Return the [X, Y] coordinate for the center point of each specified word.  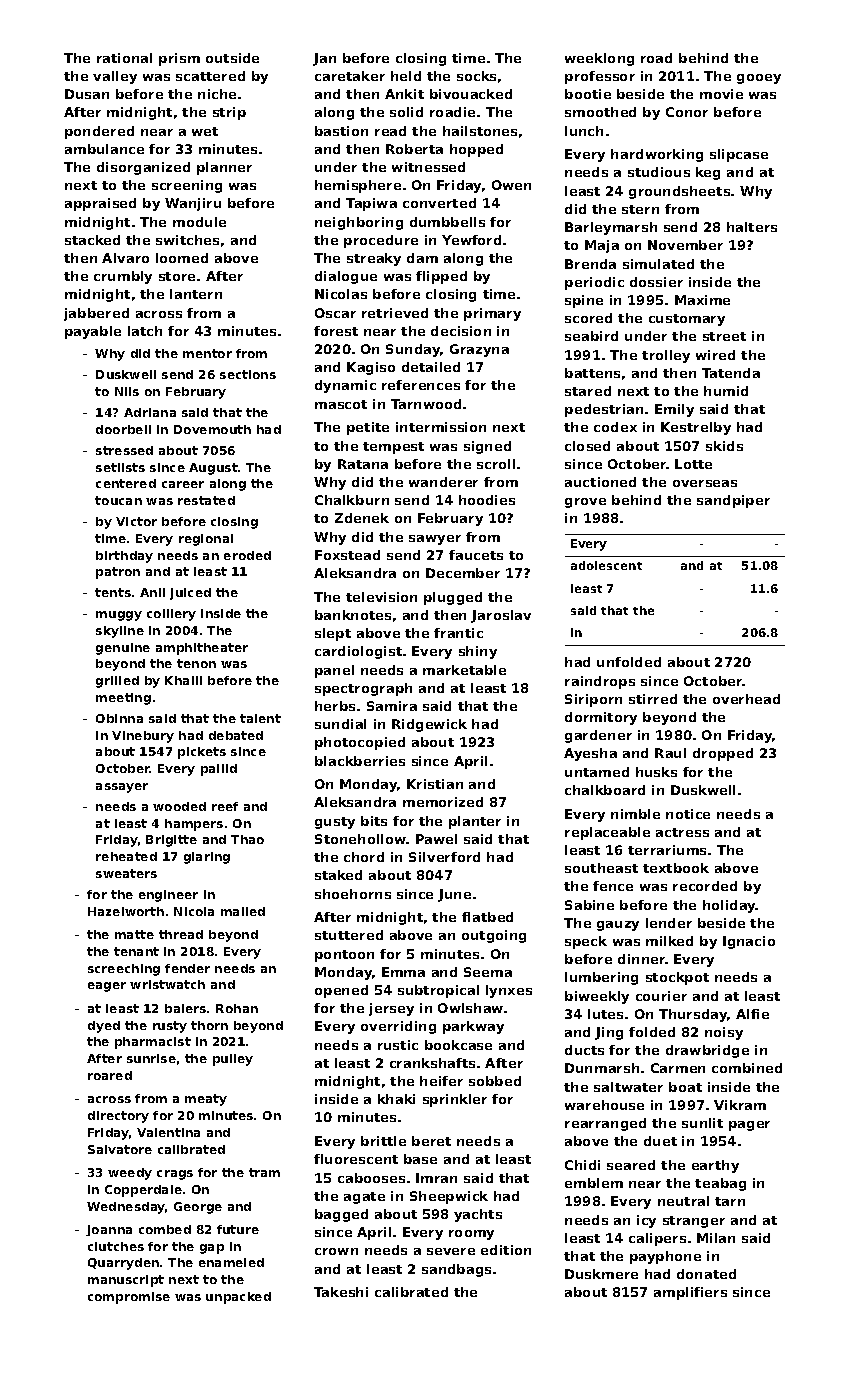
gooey [759, 79]
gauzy [618, 926]
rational [124, 58]
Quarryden [123, 1264]
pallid [219, 770]
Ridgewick [429, 725]
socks [476, 76]
